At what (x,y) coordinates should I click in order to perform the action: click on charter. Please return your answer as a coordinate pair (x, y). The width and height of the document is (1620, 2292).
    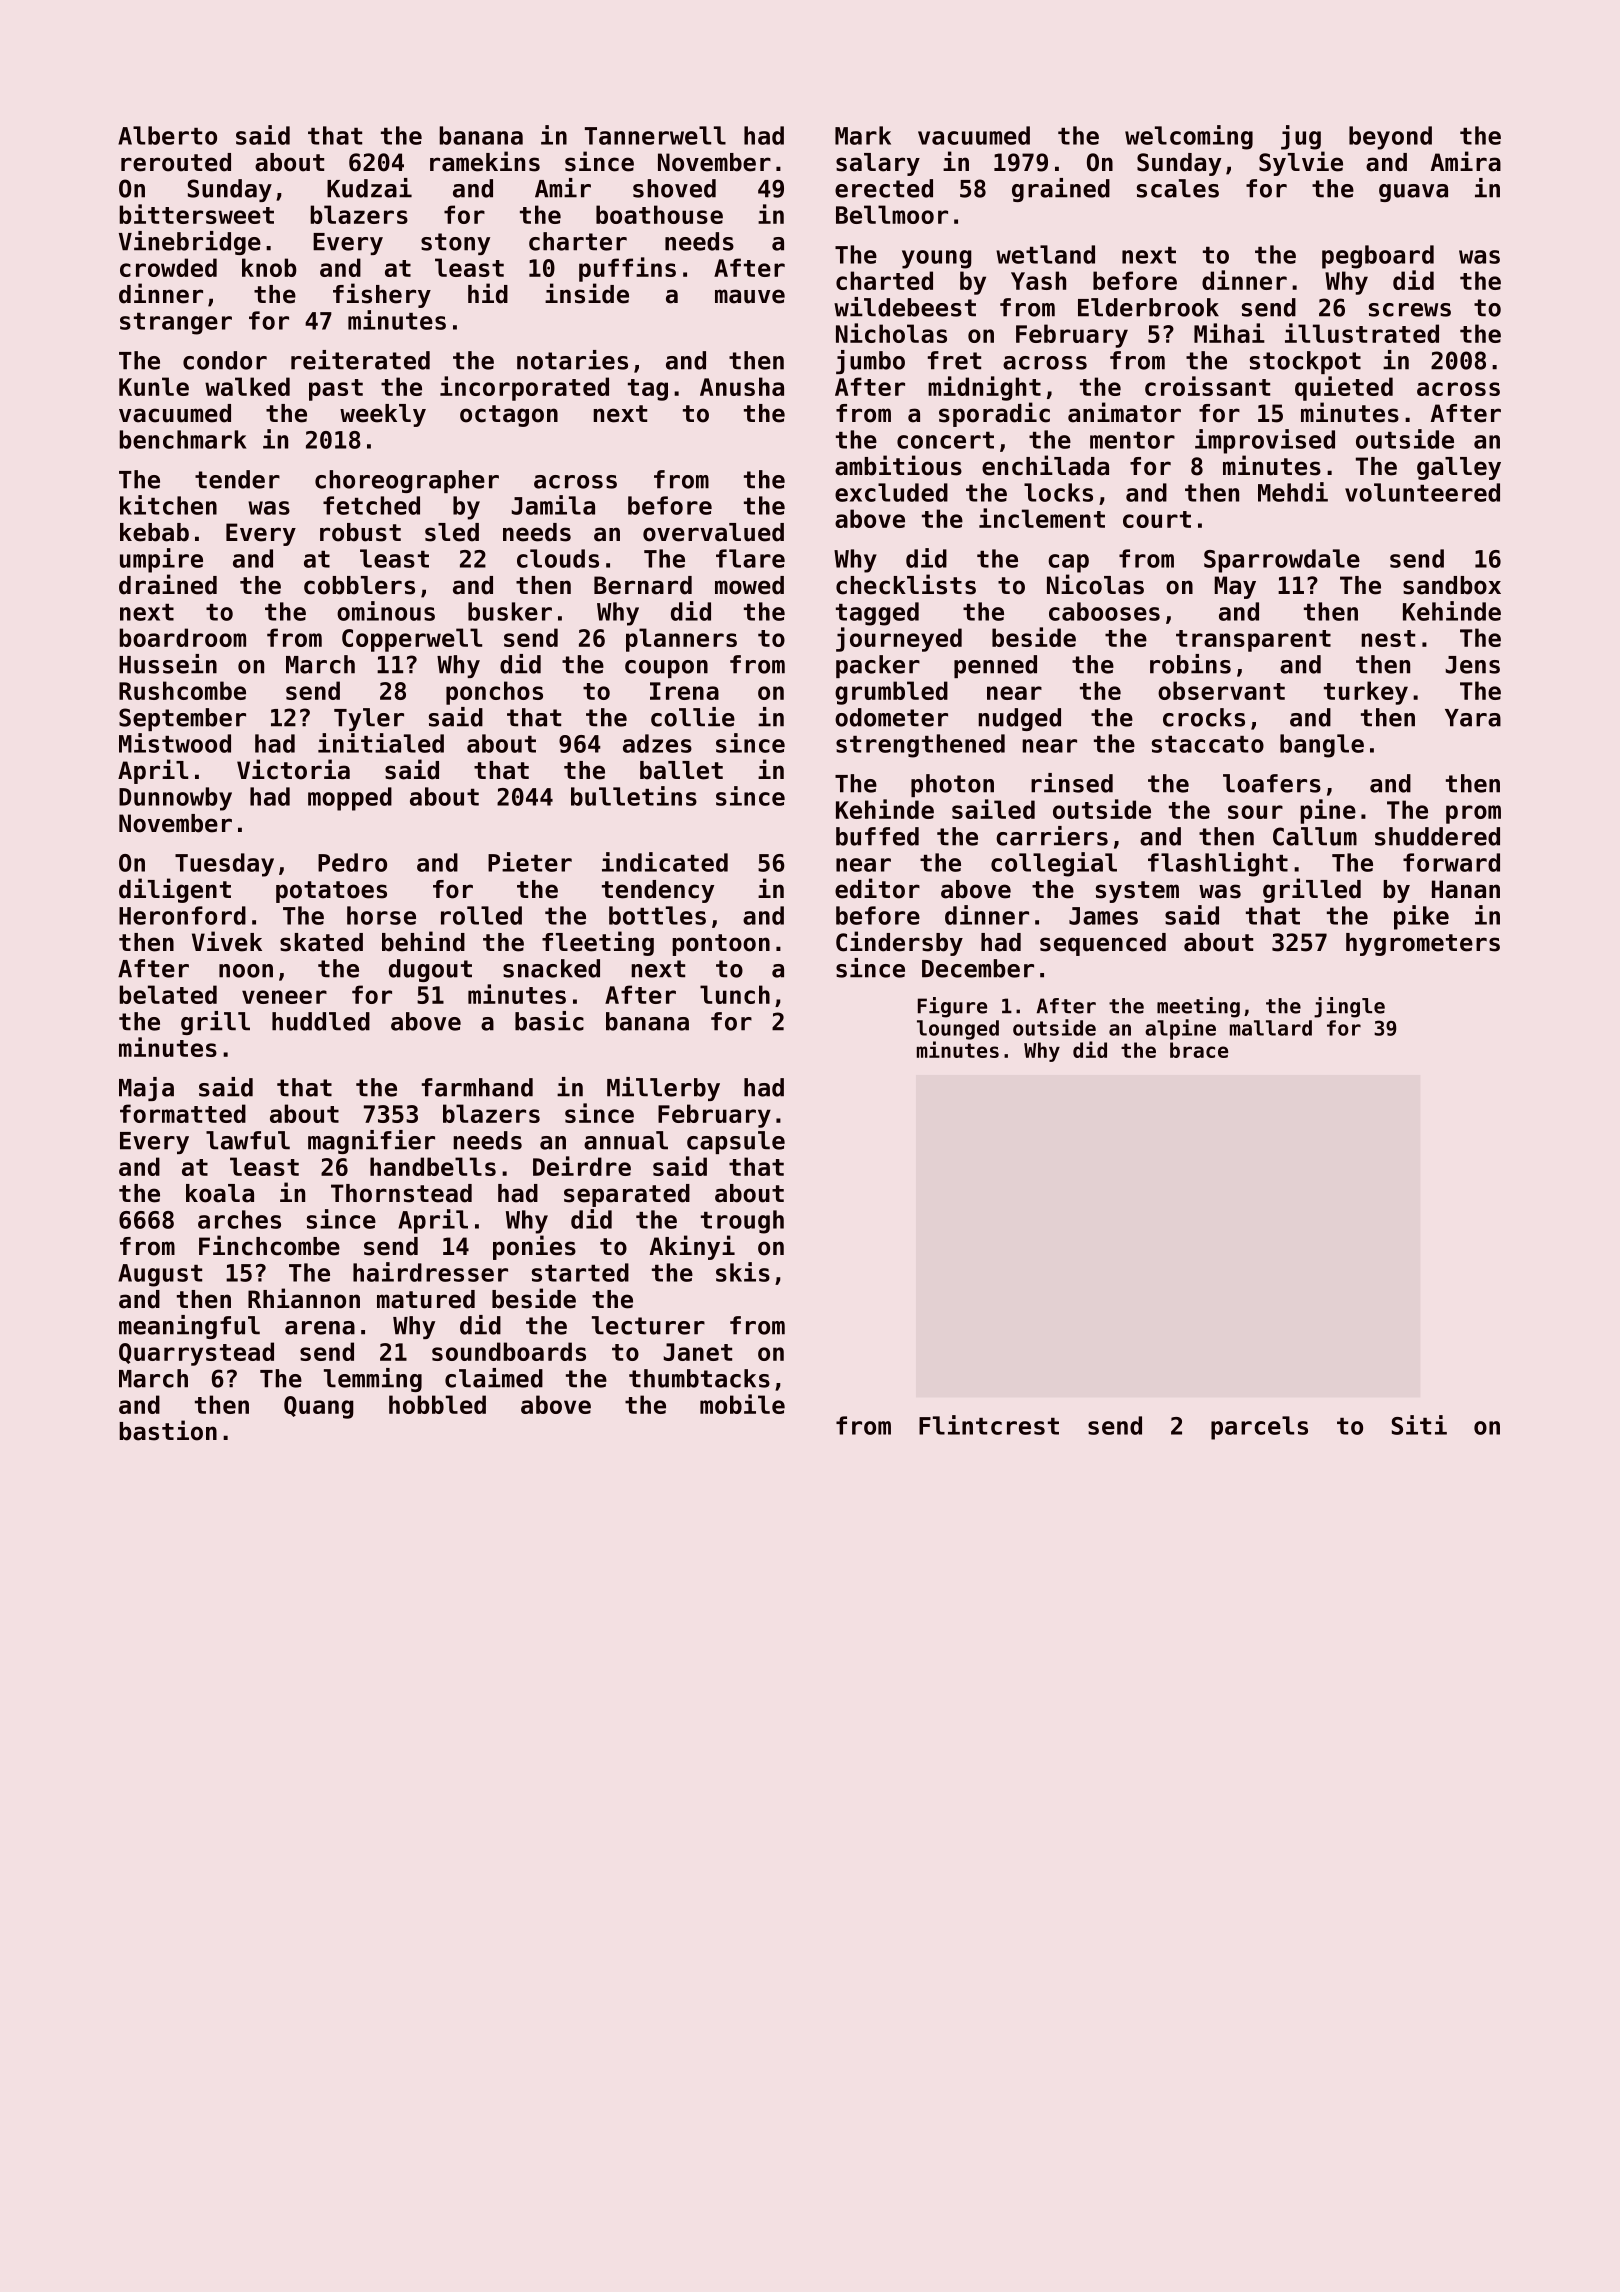
    Looking at the image, I should click on (578, 241).
